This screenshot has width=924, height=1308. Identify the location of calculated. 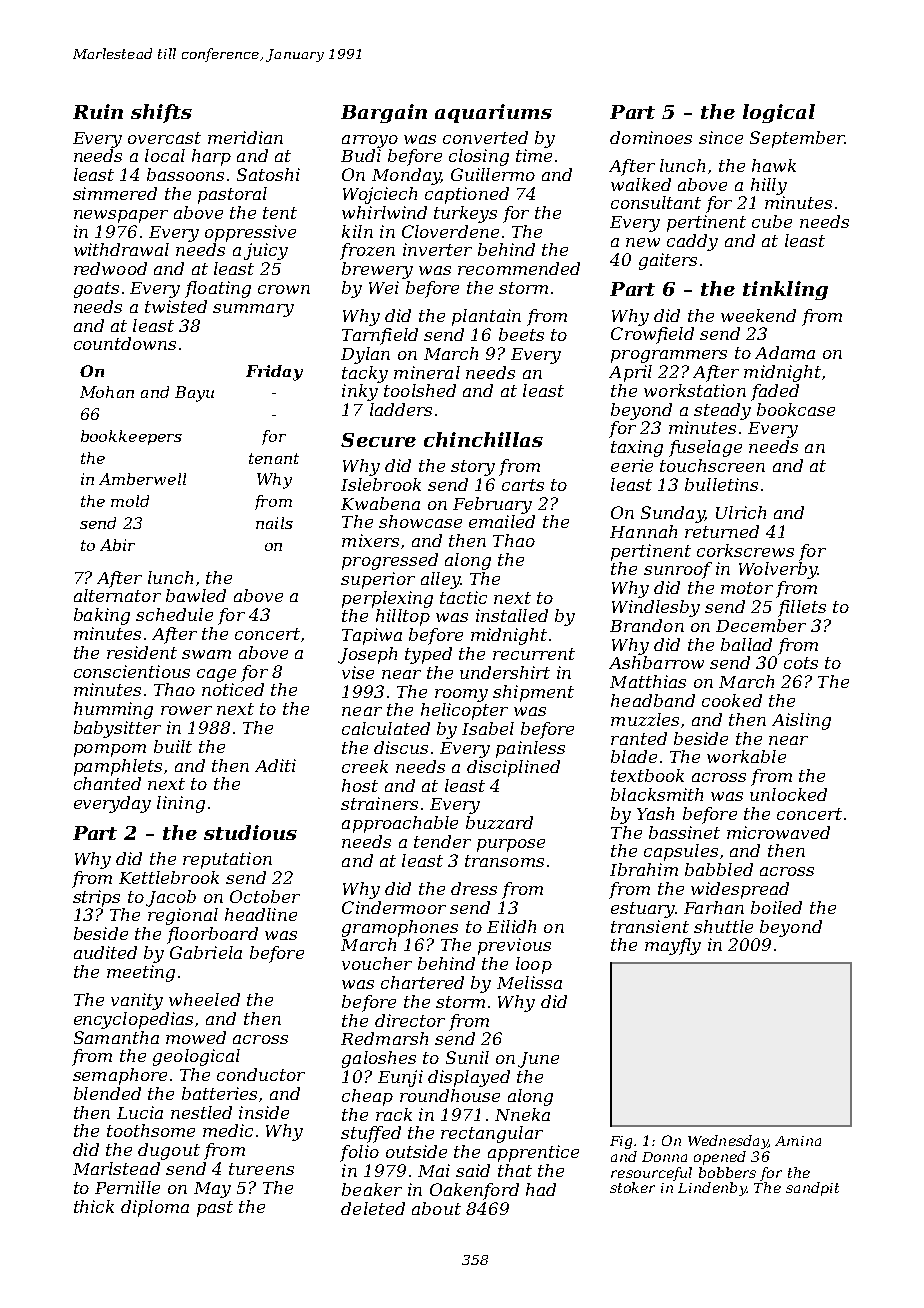
(386, 728).
